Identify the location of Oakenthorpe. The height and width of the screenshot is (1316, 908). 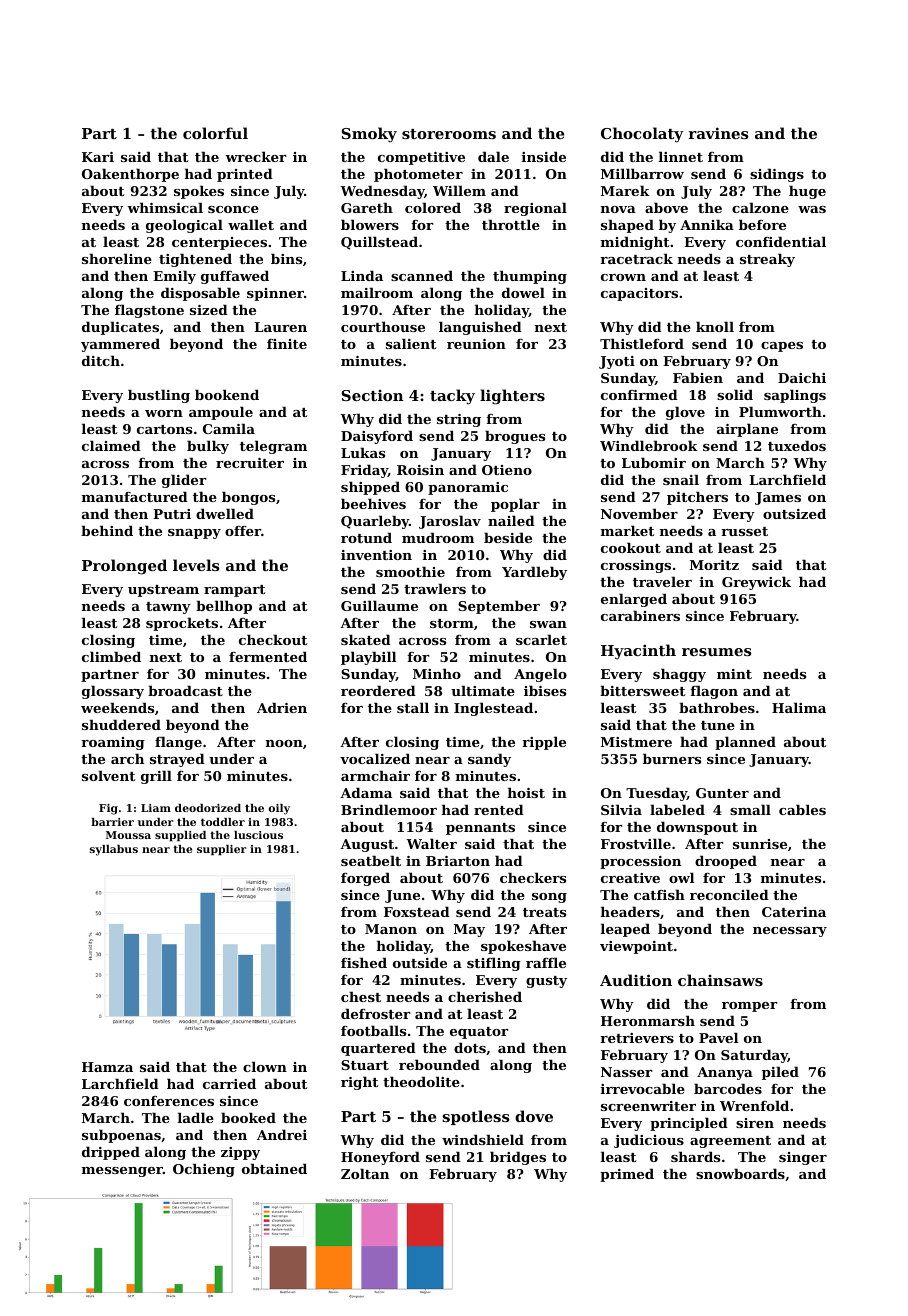
(130, 175).
